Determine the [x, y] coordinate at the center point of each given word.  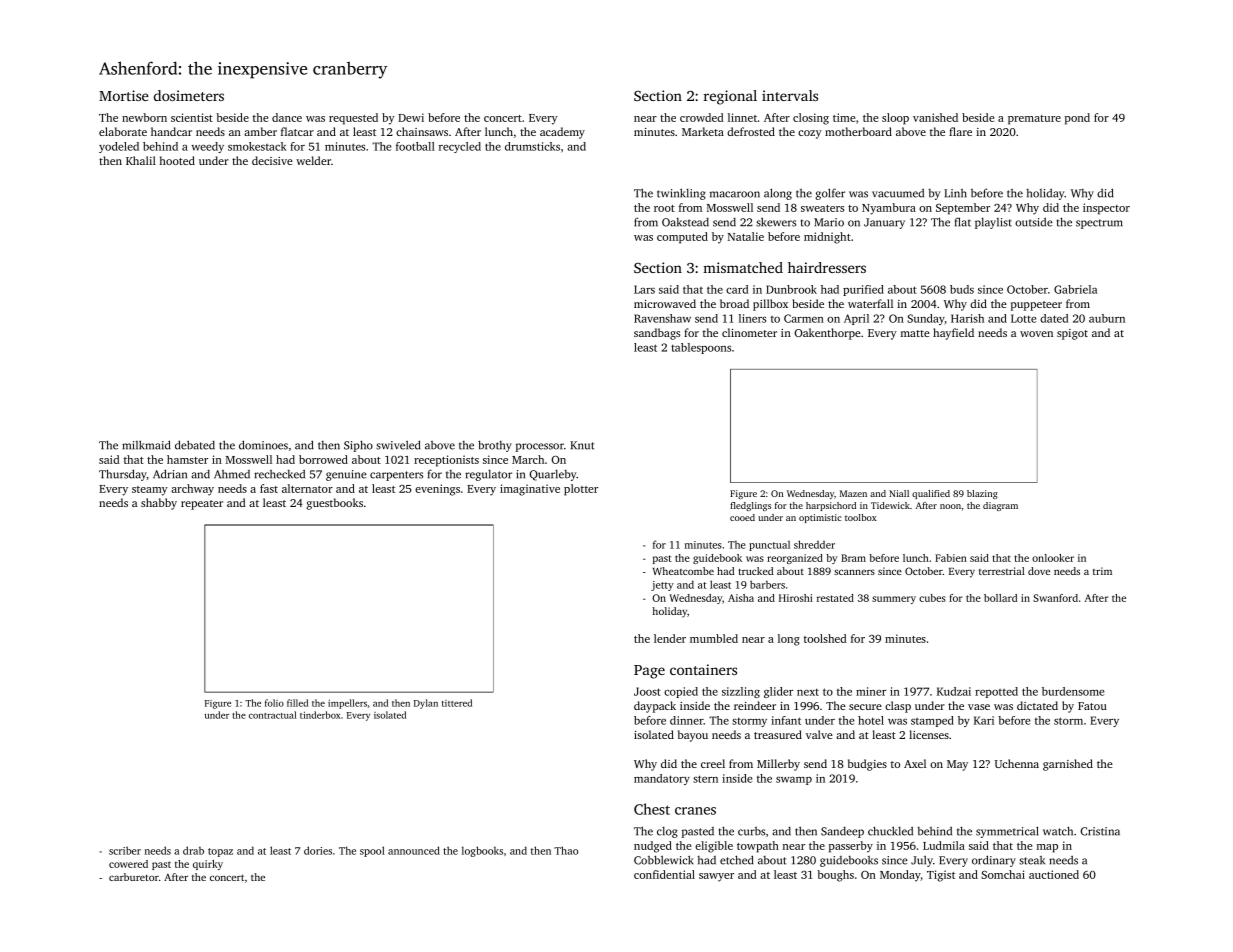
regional [730, 97]
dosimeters [189, 95]
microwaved [665, 303]
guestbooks [335, 504]
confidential [664, 874]
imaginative [530, 490]
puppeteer [1036, 306]
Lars [644, 289]
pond [1077, 119]
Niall [899, 493]
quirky [208, 865]
